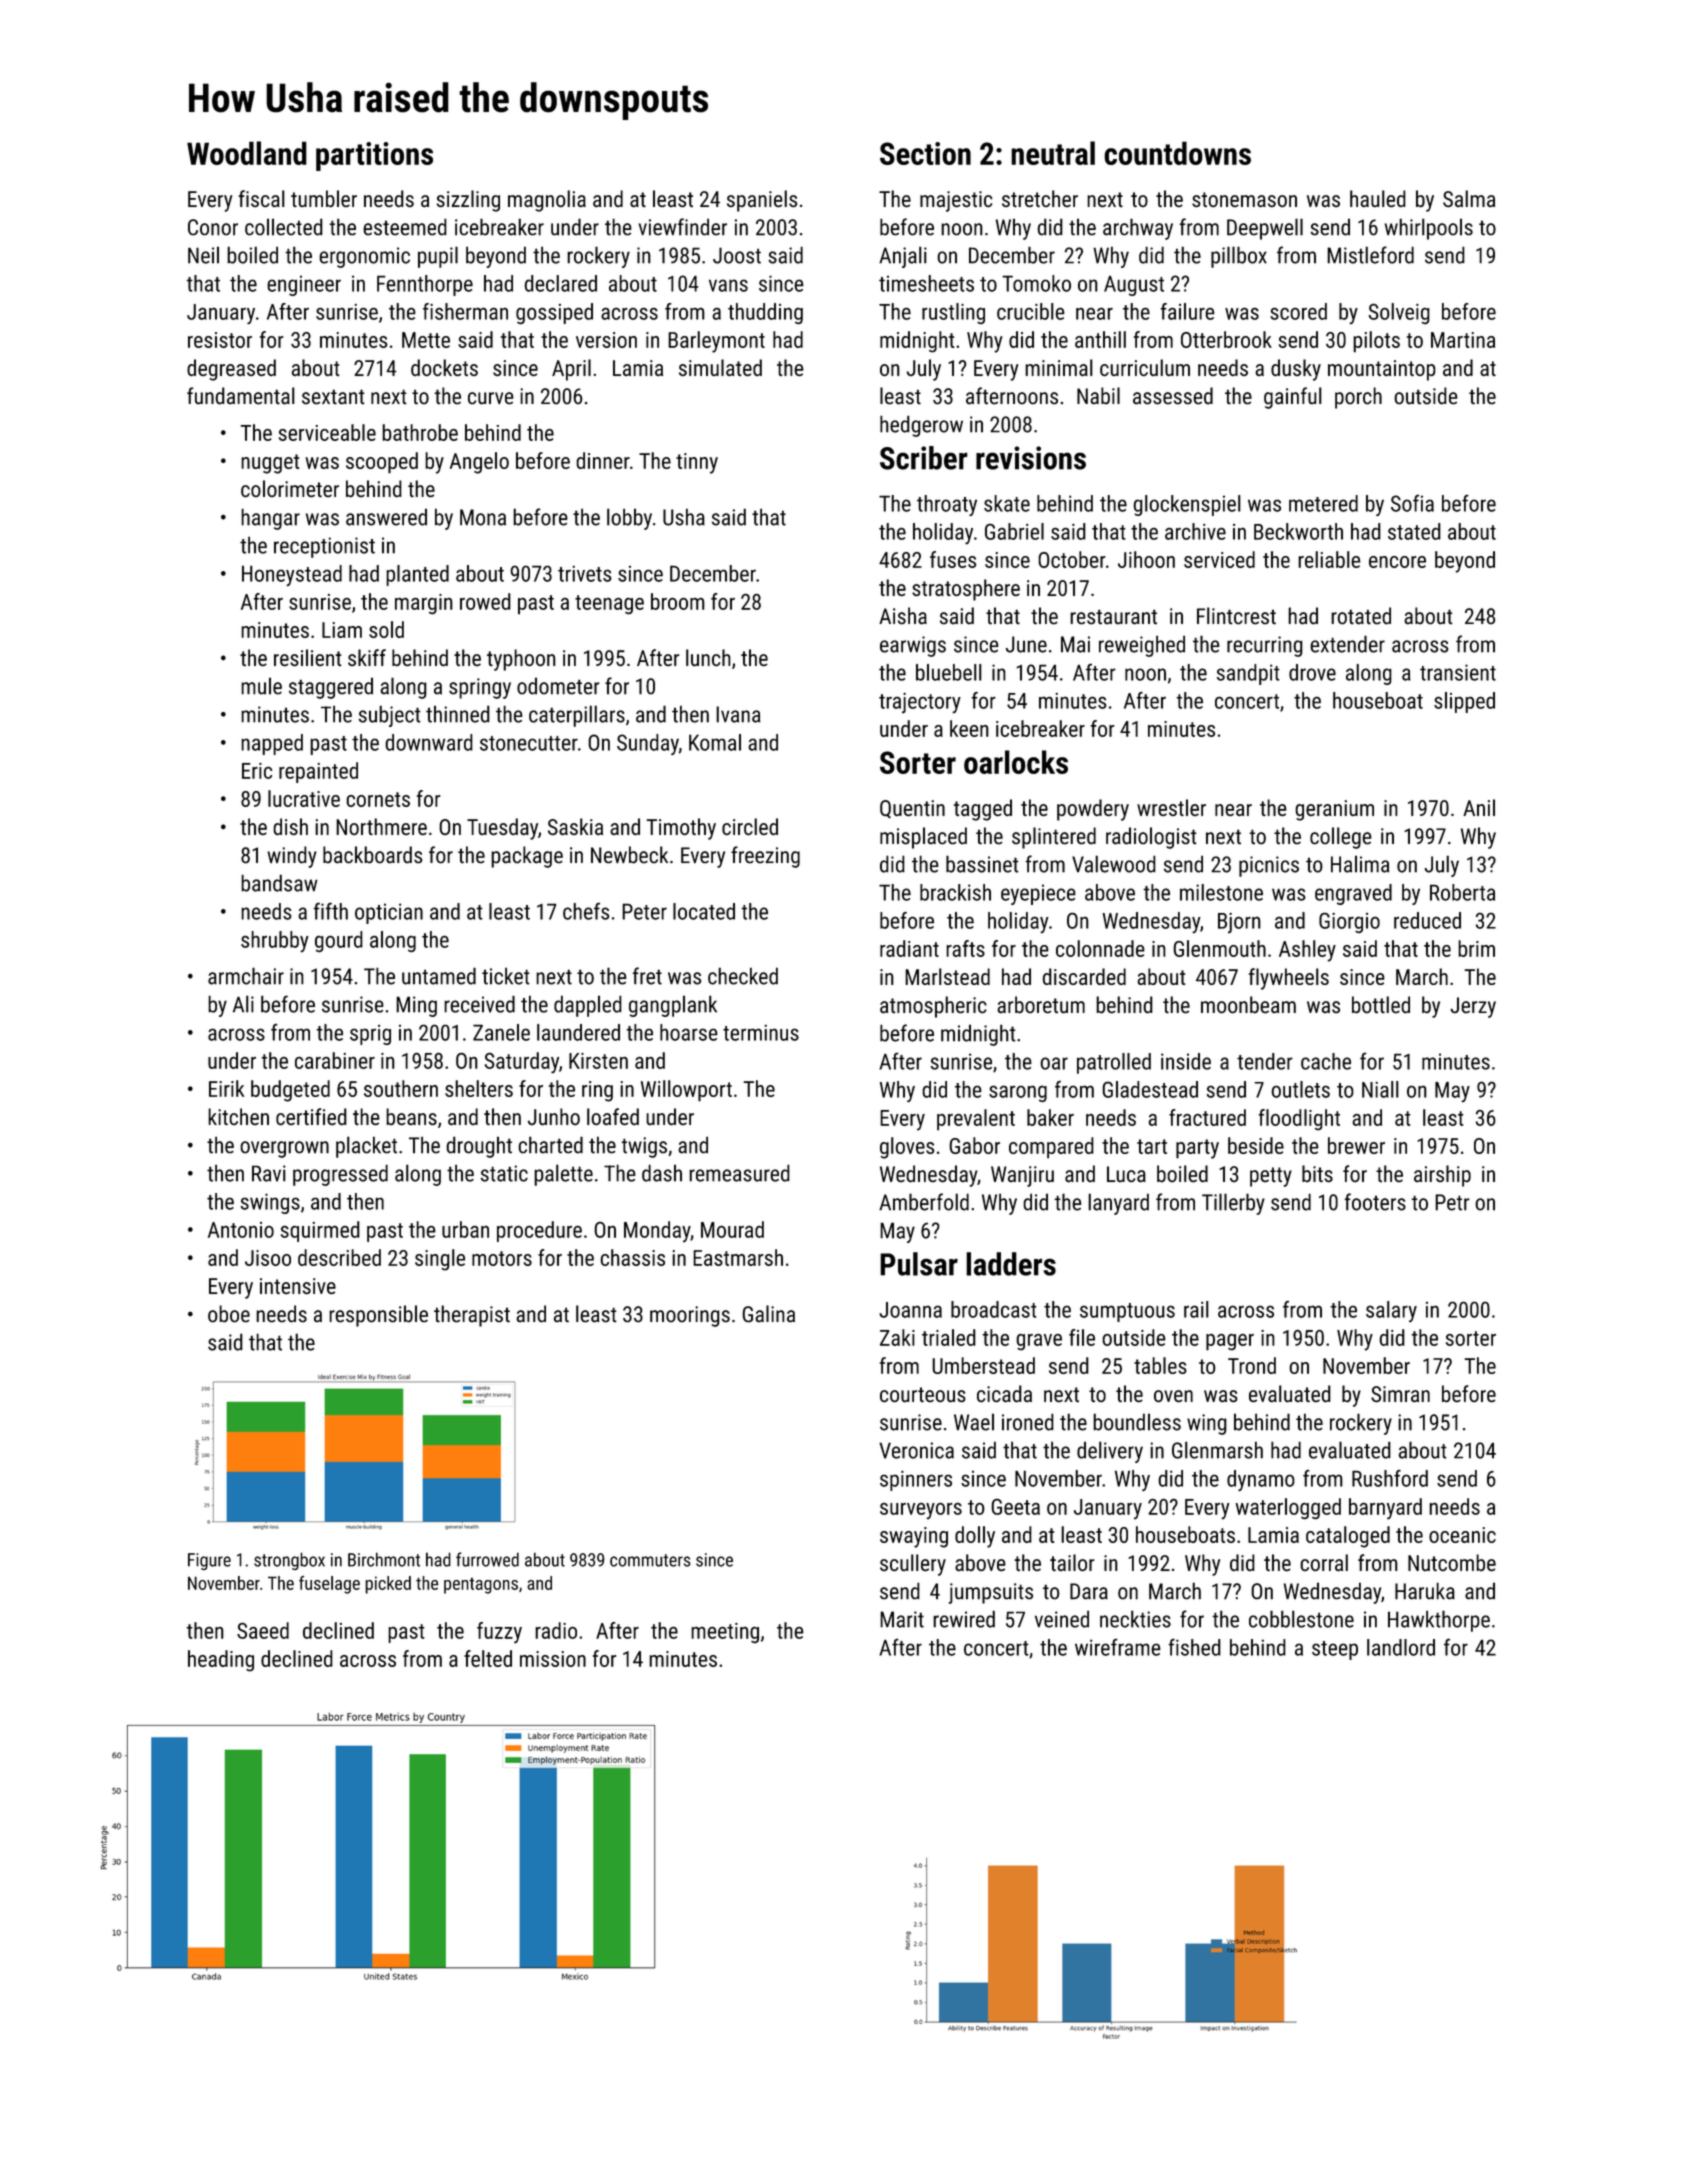 This screenshot has height=2178, width=1683. What do you see at coordinates (1335, 1650) in the screenshot?
I see `steep` at bounding box center [1335, 1650].
